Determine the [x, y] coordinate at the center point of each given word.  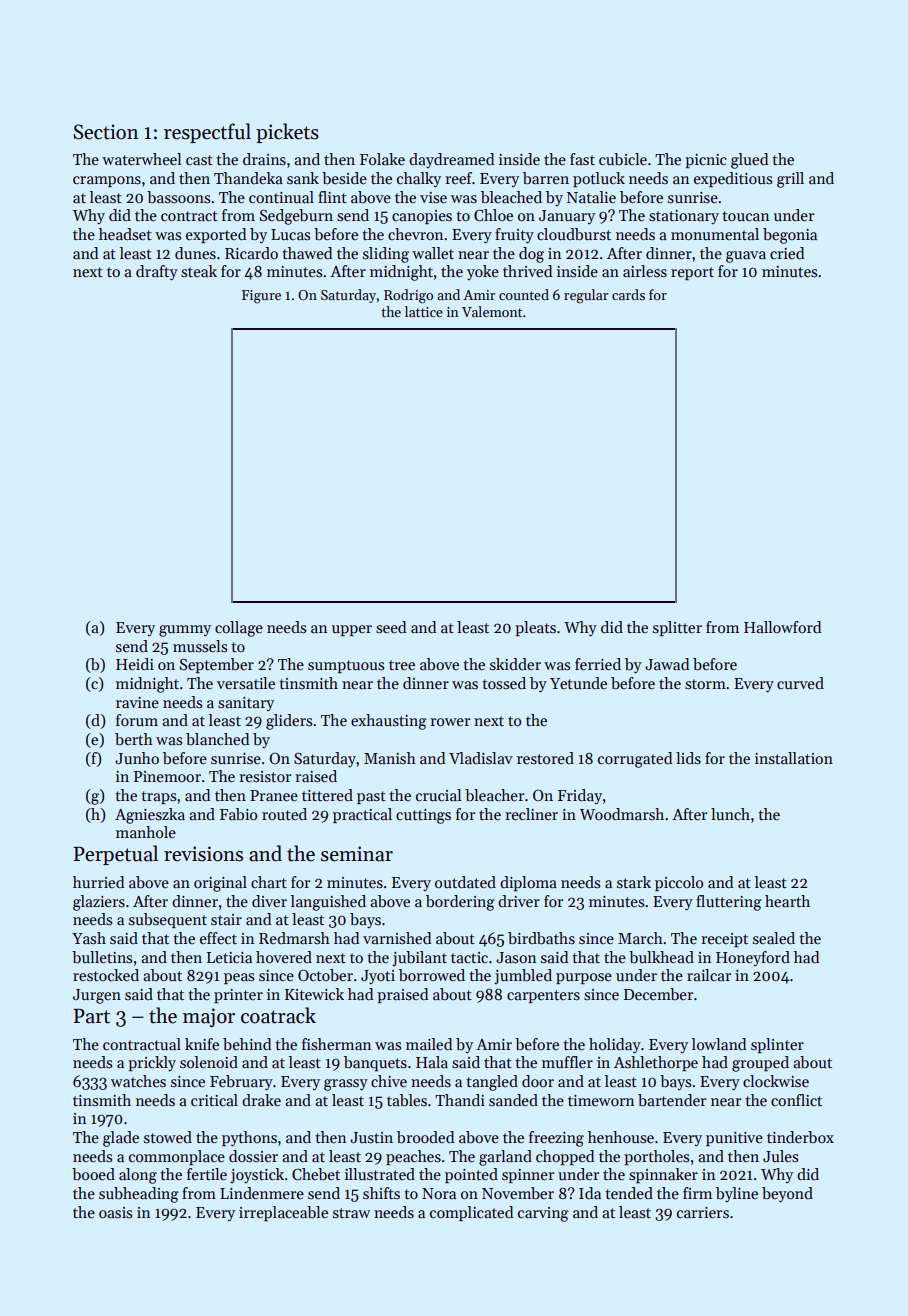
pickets [287, 133]
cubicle [623, 159]
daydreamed [451, 160]
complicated [471, 1213]
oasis [115, 1213]
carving [543, 1214]
